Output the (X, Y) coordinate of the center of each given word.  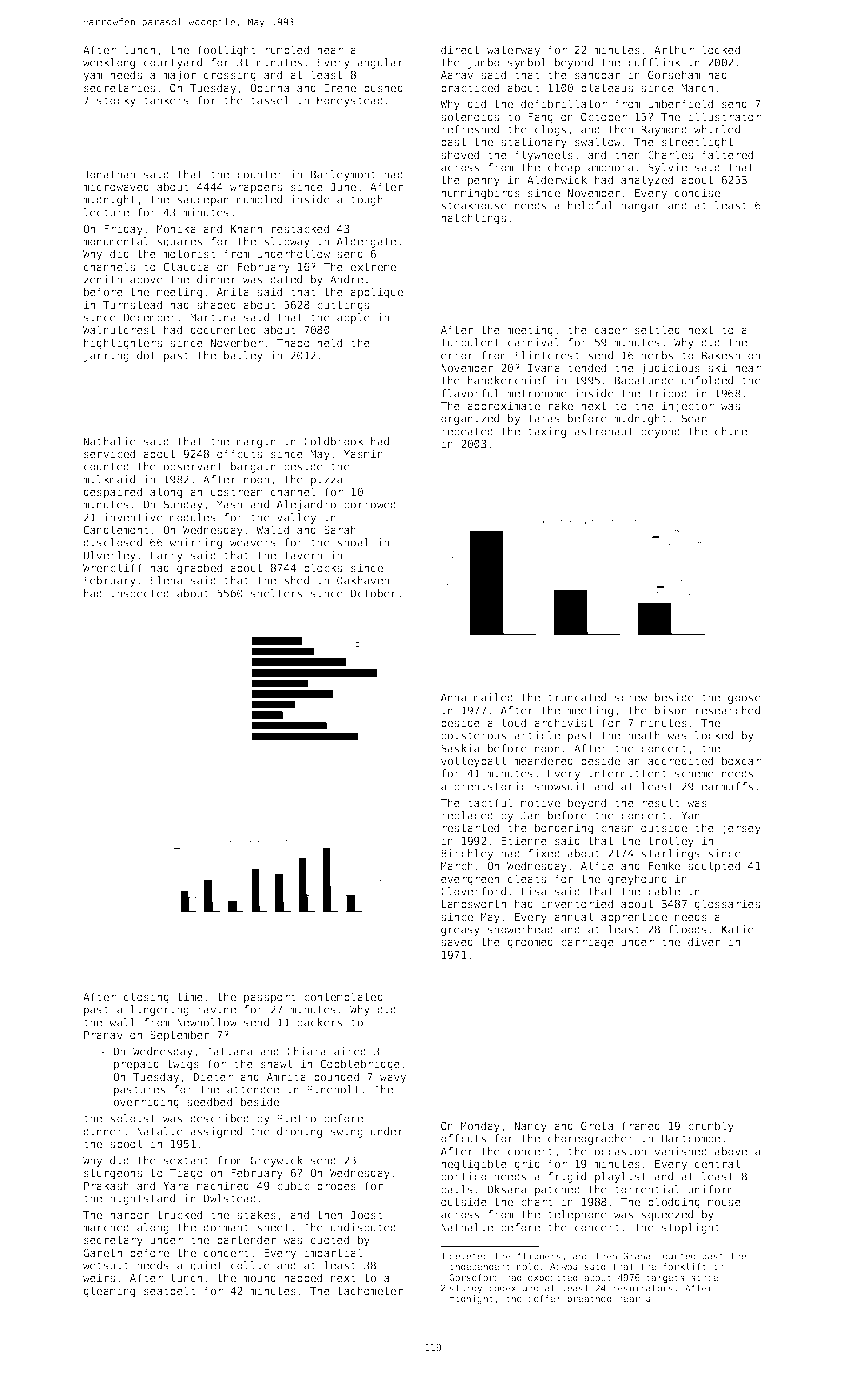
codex (502, 1288)
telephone (577, 1215)
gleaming (109, 1292)
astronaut (603, 431)
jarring (106, 356)
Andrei (350, 279)
